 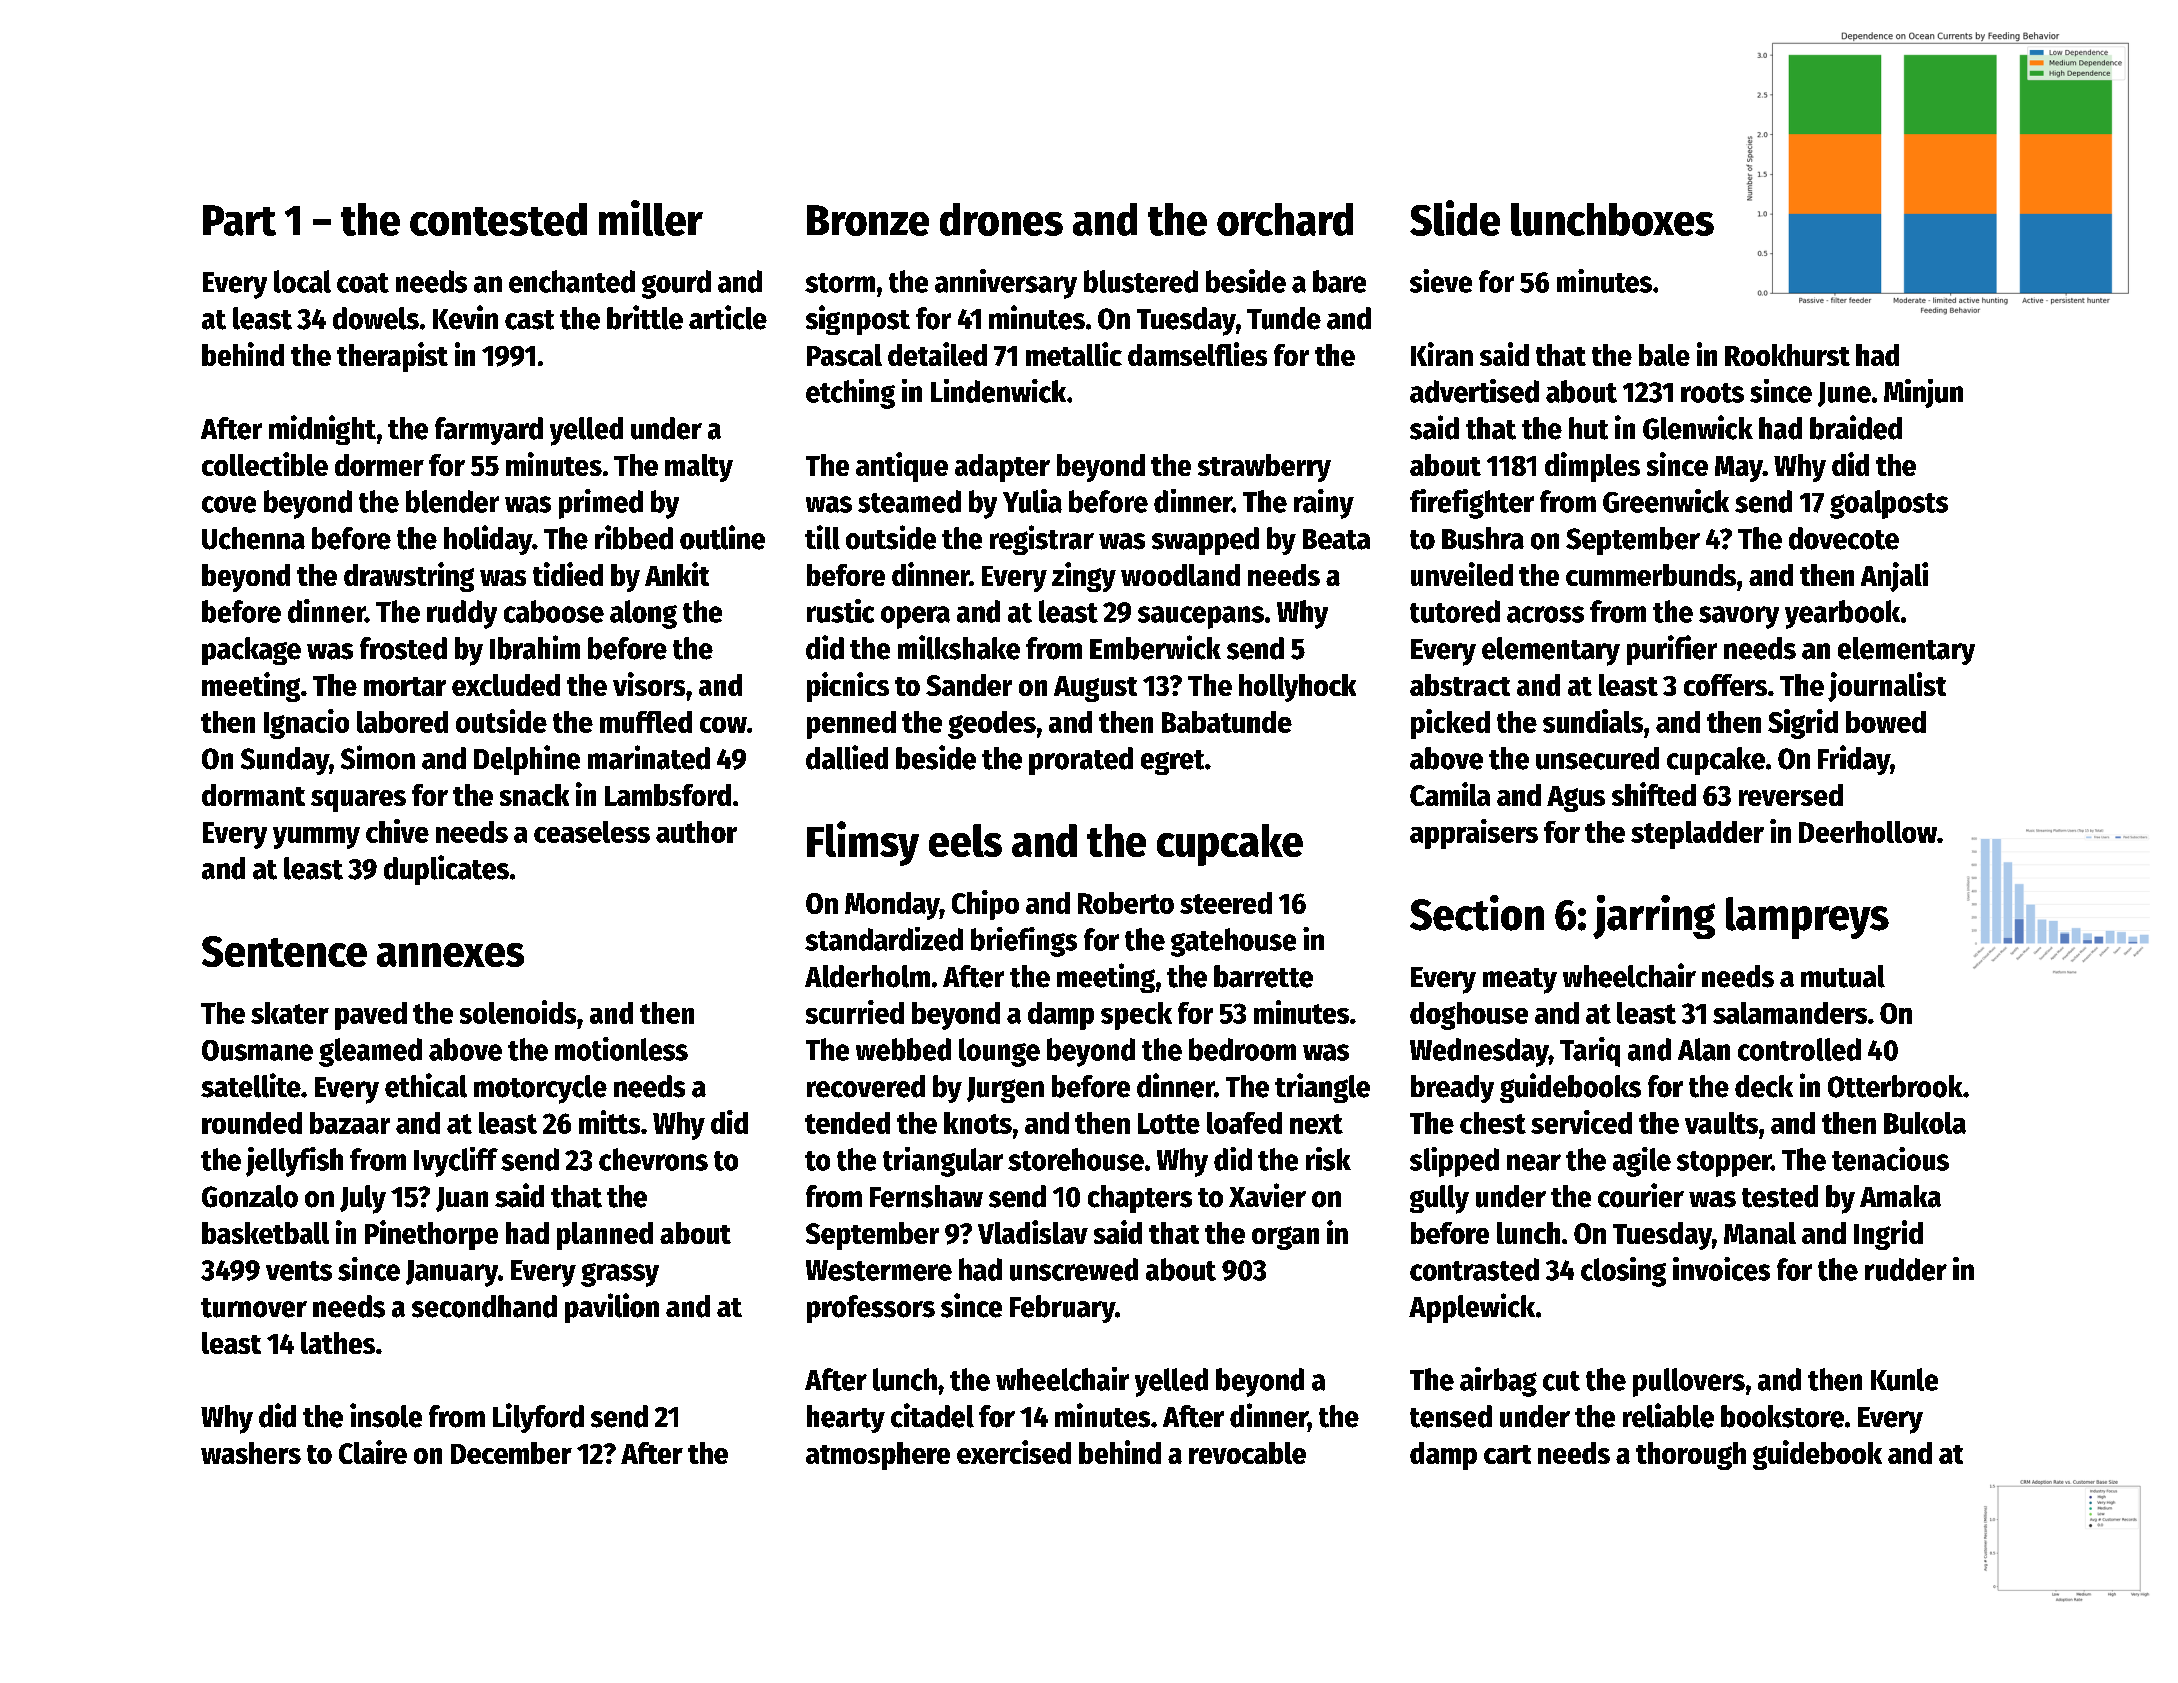 I want to click on Otterbrook, so click(x=1895, y=1086).
